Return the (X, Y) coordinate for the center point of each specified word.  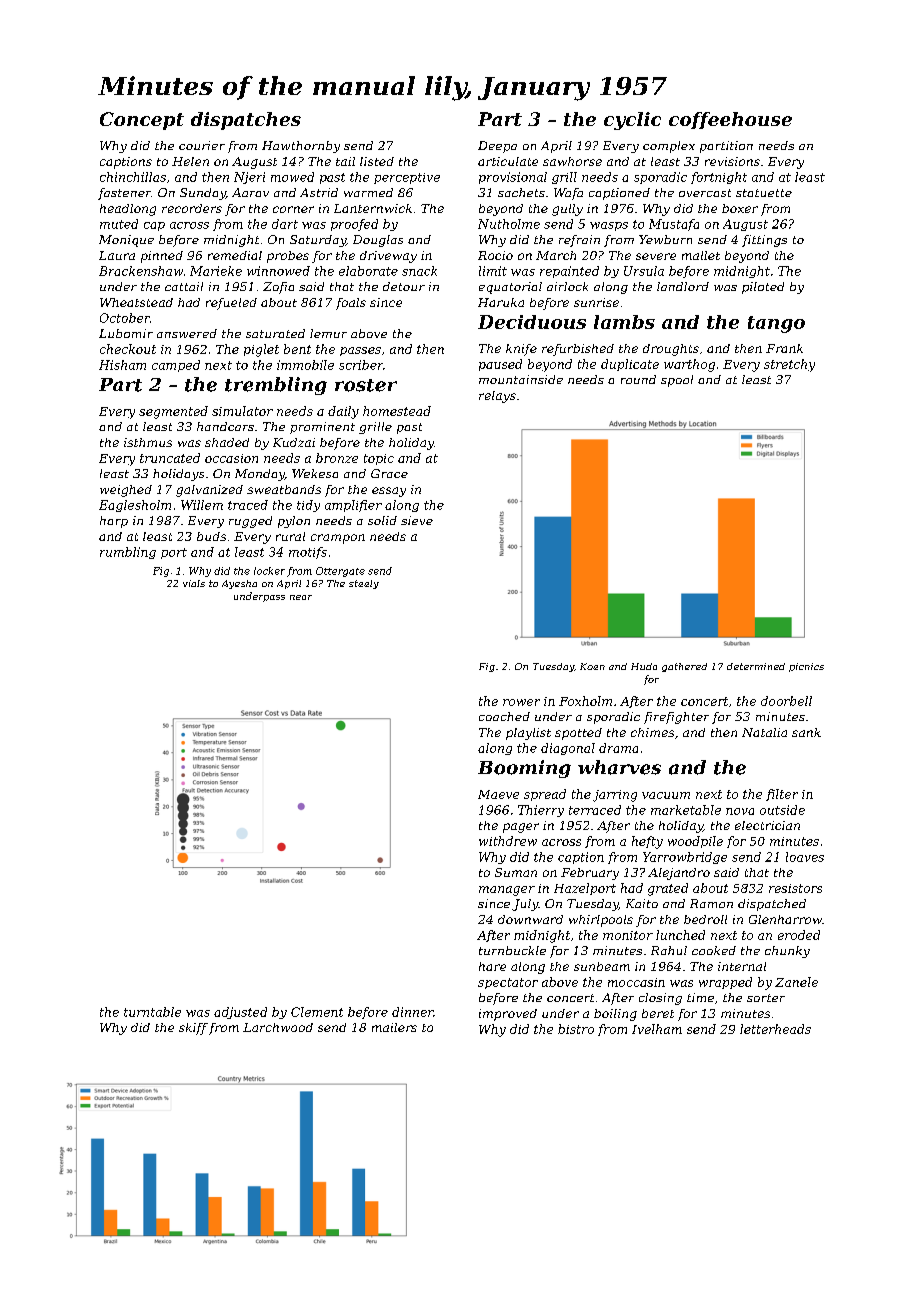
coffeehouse (730, 120)
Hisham (122, 365)
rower (521, 702)
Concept (142, 121)
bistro (576, 1029)
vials (194, 583)
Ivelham (657, 1029)
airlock (567, 286)
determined (756, 666)
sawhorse (572, 161)
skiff (193, 1029)
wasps (609, 226)
